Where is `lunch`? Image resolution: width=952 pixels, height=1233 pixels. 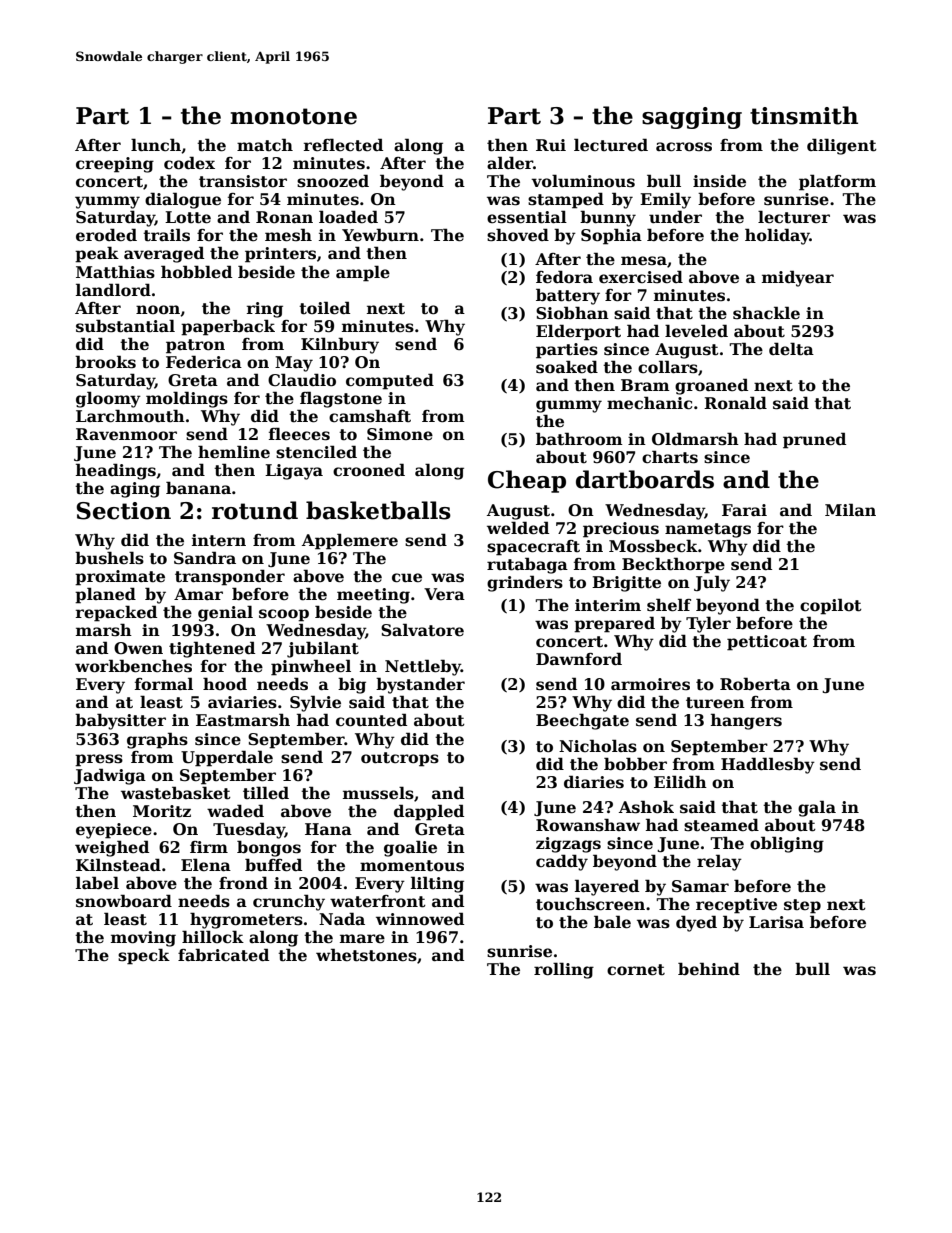 lunch is located at coordinates (156, 145).
